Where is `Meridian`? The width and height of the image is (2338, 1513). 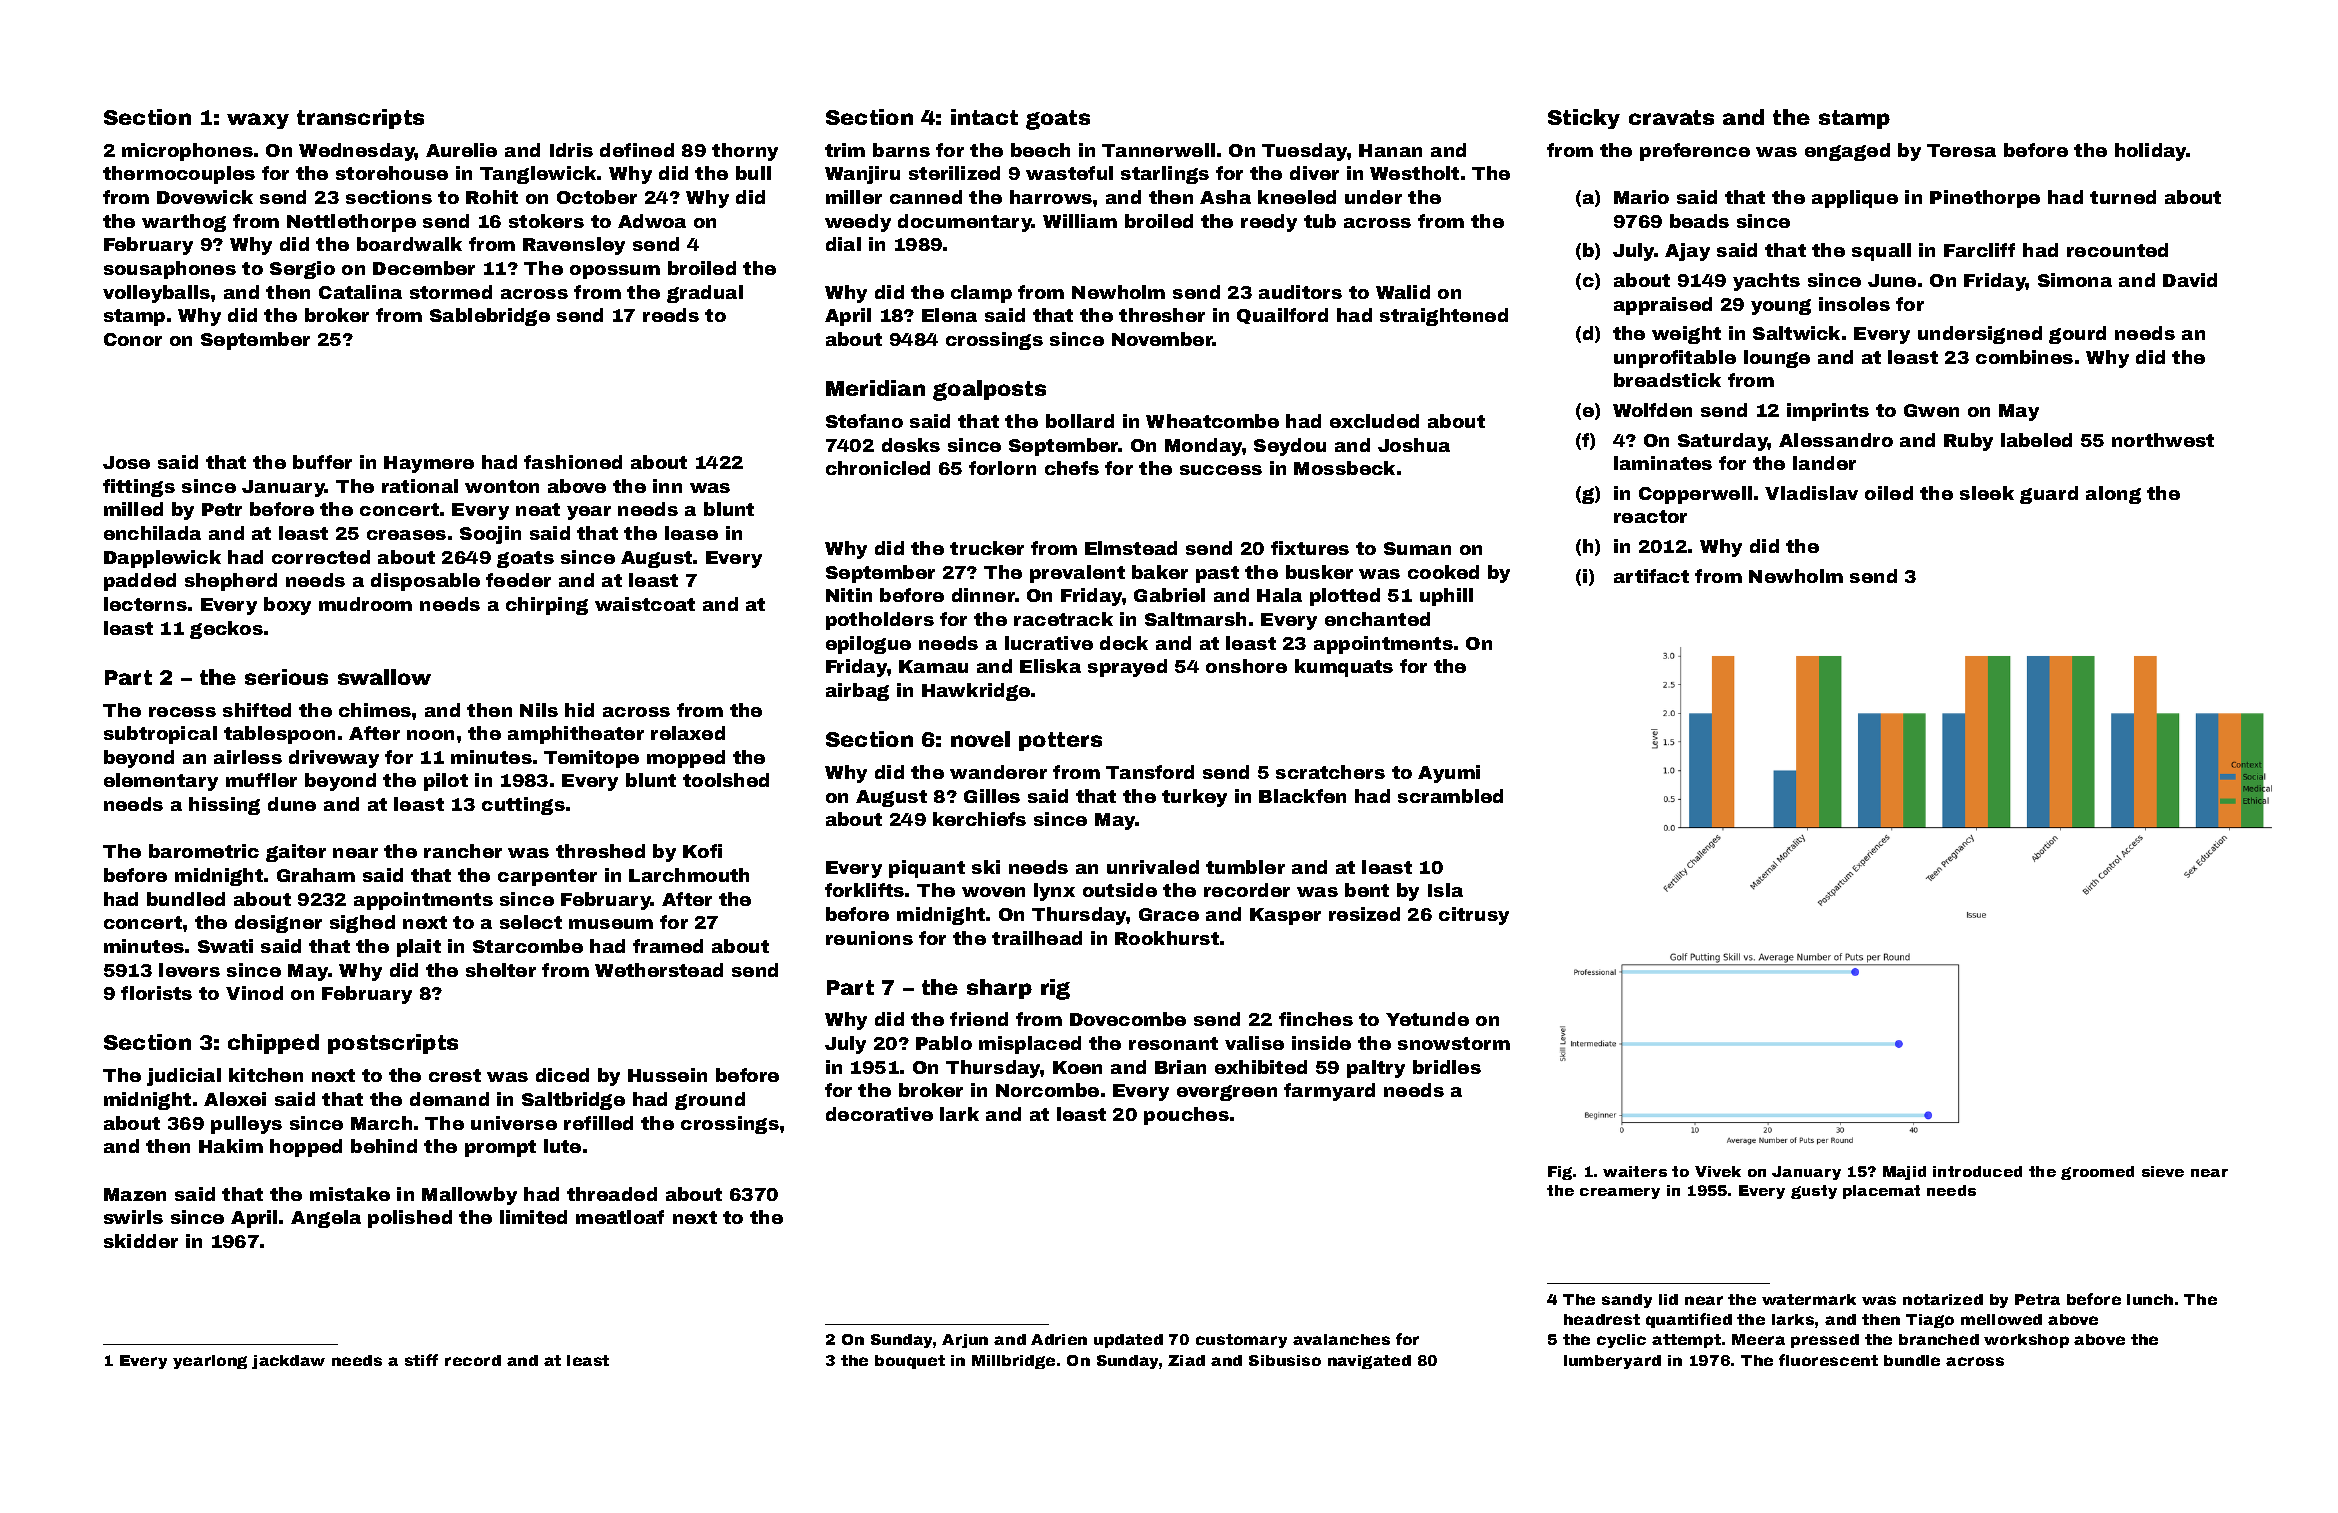 Meridian is located at coordinates (875, 388).
